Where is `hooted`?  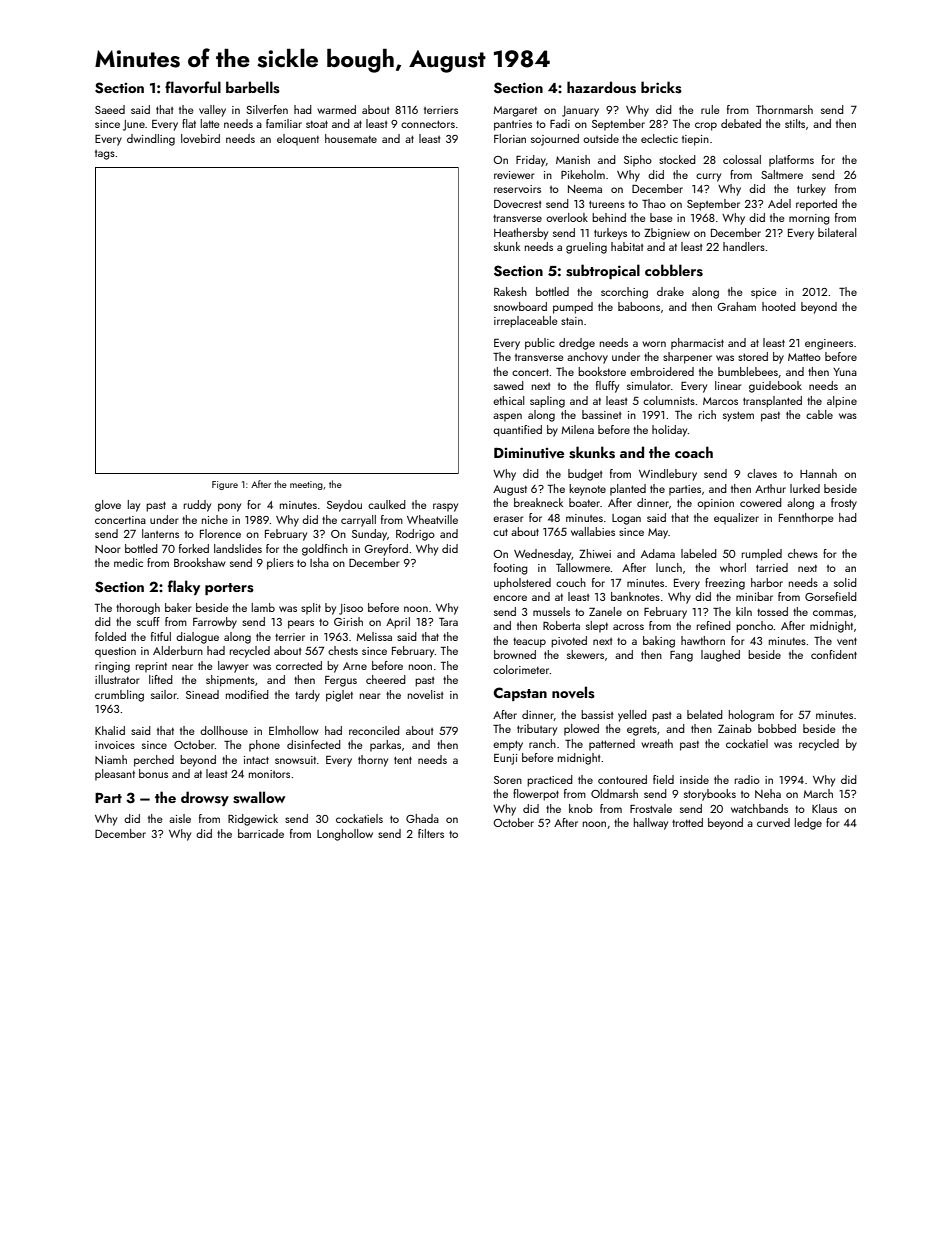
hooted is located at coordinates (779, 306).
